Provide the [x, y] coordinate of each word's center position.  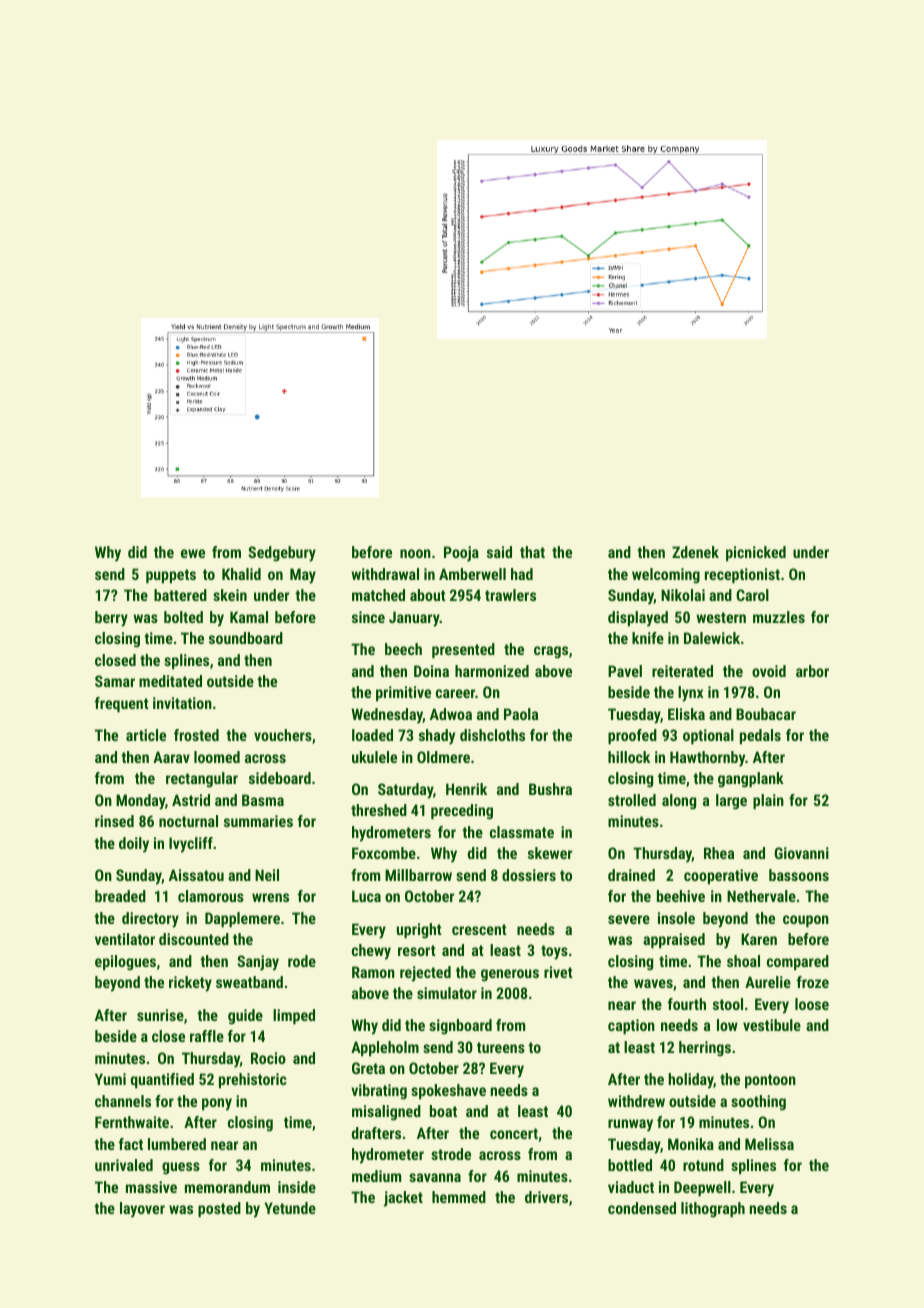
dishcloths [492, 735]
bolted [183, 617]
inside [297, 1187]
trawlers [510, 595]
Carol [752, 595]
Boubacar [766, 714]
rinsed [114, 821]
